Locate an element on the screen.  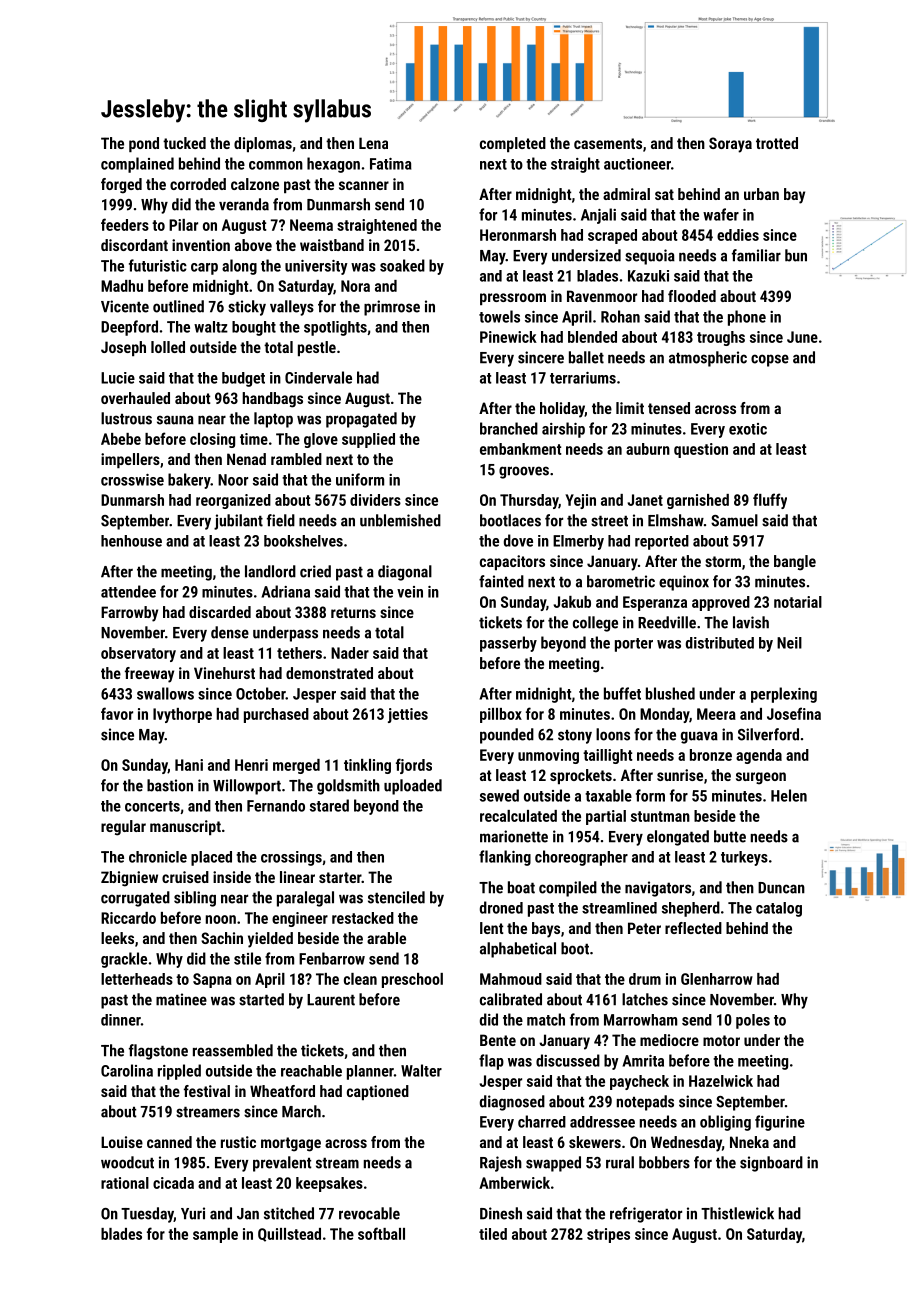
diplomas is located at coordinates (263, 144).
